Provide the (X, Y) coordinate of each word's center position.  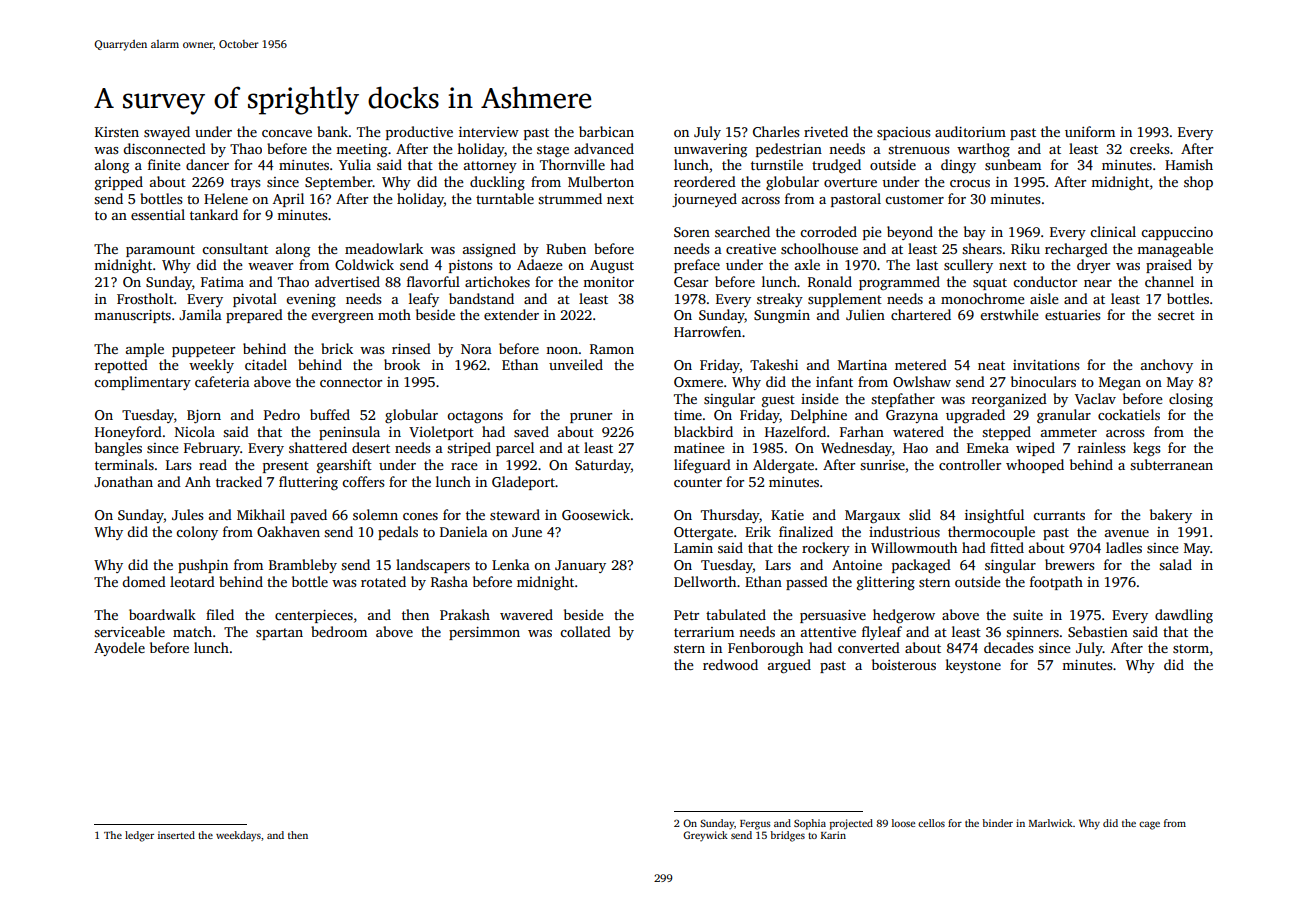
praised (1169, 266)
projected (851, 824)
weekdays (238, 836)
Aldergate (783, 466)
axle (807, 264)
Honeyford (128, 433)
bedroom (339, 631)
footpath (1056, 583)
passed (807, 583)
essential (158, 214)
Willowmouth (914, 547)
